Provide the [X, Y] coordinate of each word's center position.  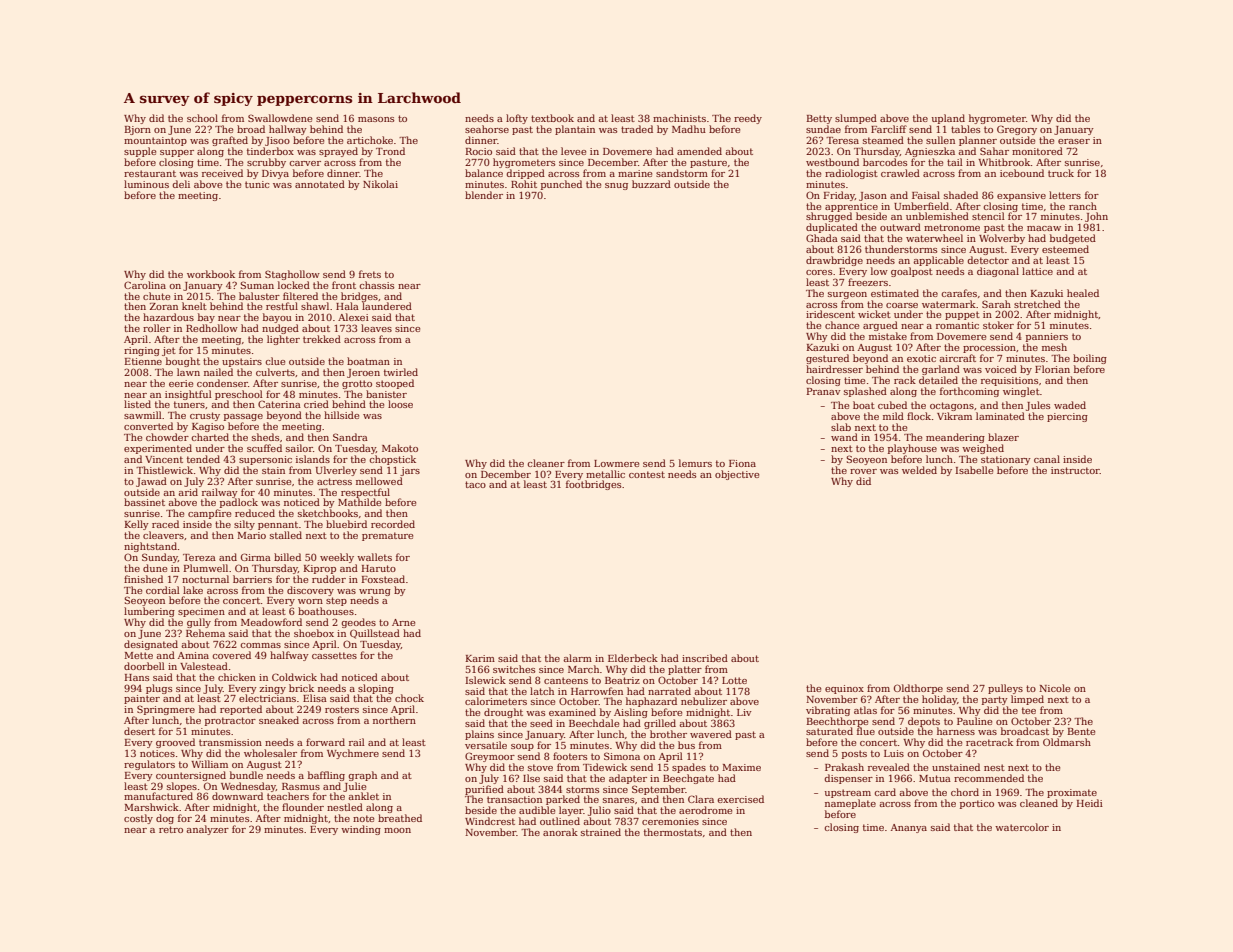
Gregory [1017, 130]
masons [376, 119]
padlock [239, 503]
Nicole [1054, 688]
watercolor [1022, 827]
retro [171, 829]
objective [737, 475]
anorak [560, 832]
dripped [525, 174]
